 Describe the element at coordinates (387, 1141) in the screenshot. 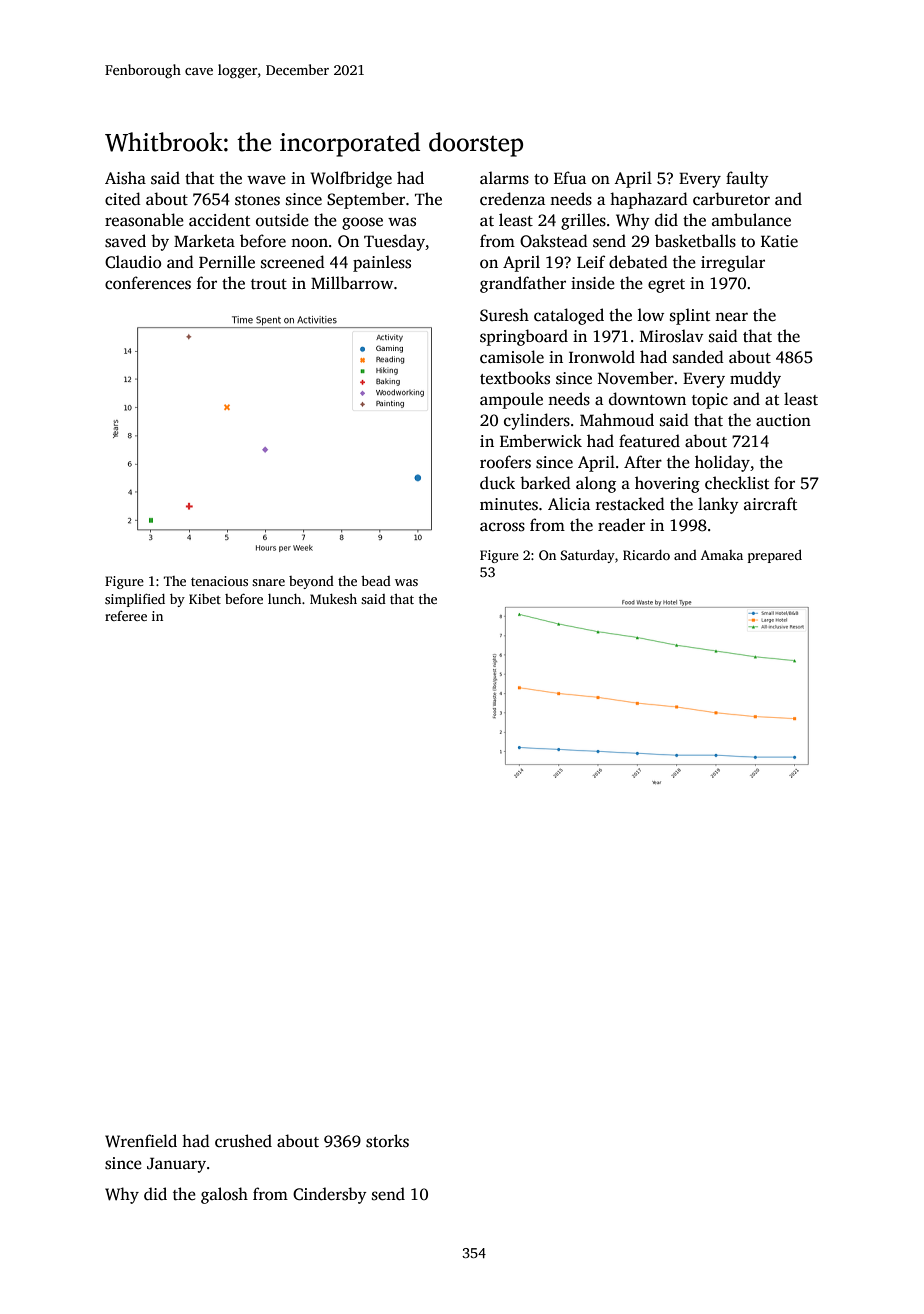

I see `storks` at that location.
